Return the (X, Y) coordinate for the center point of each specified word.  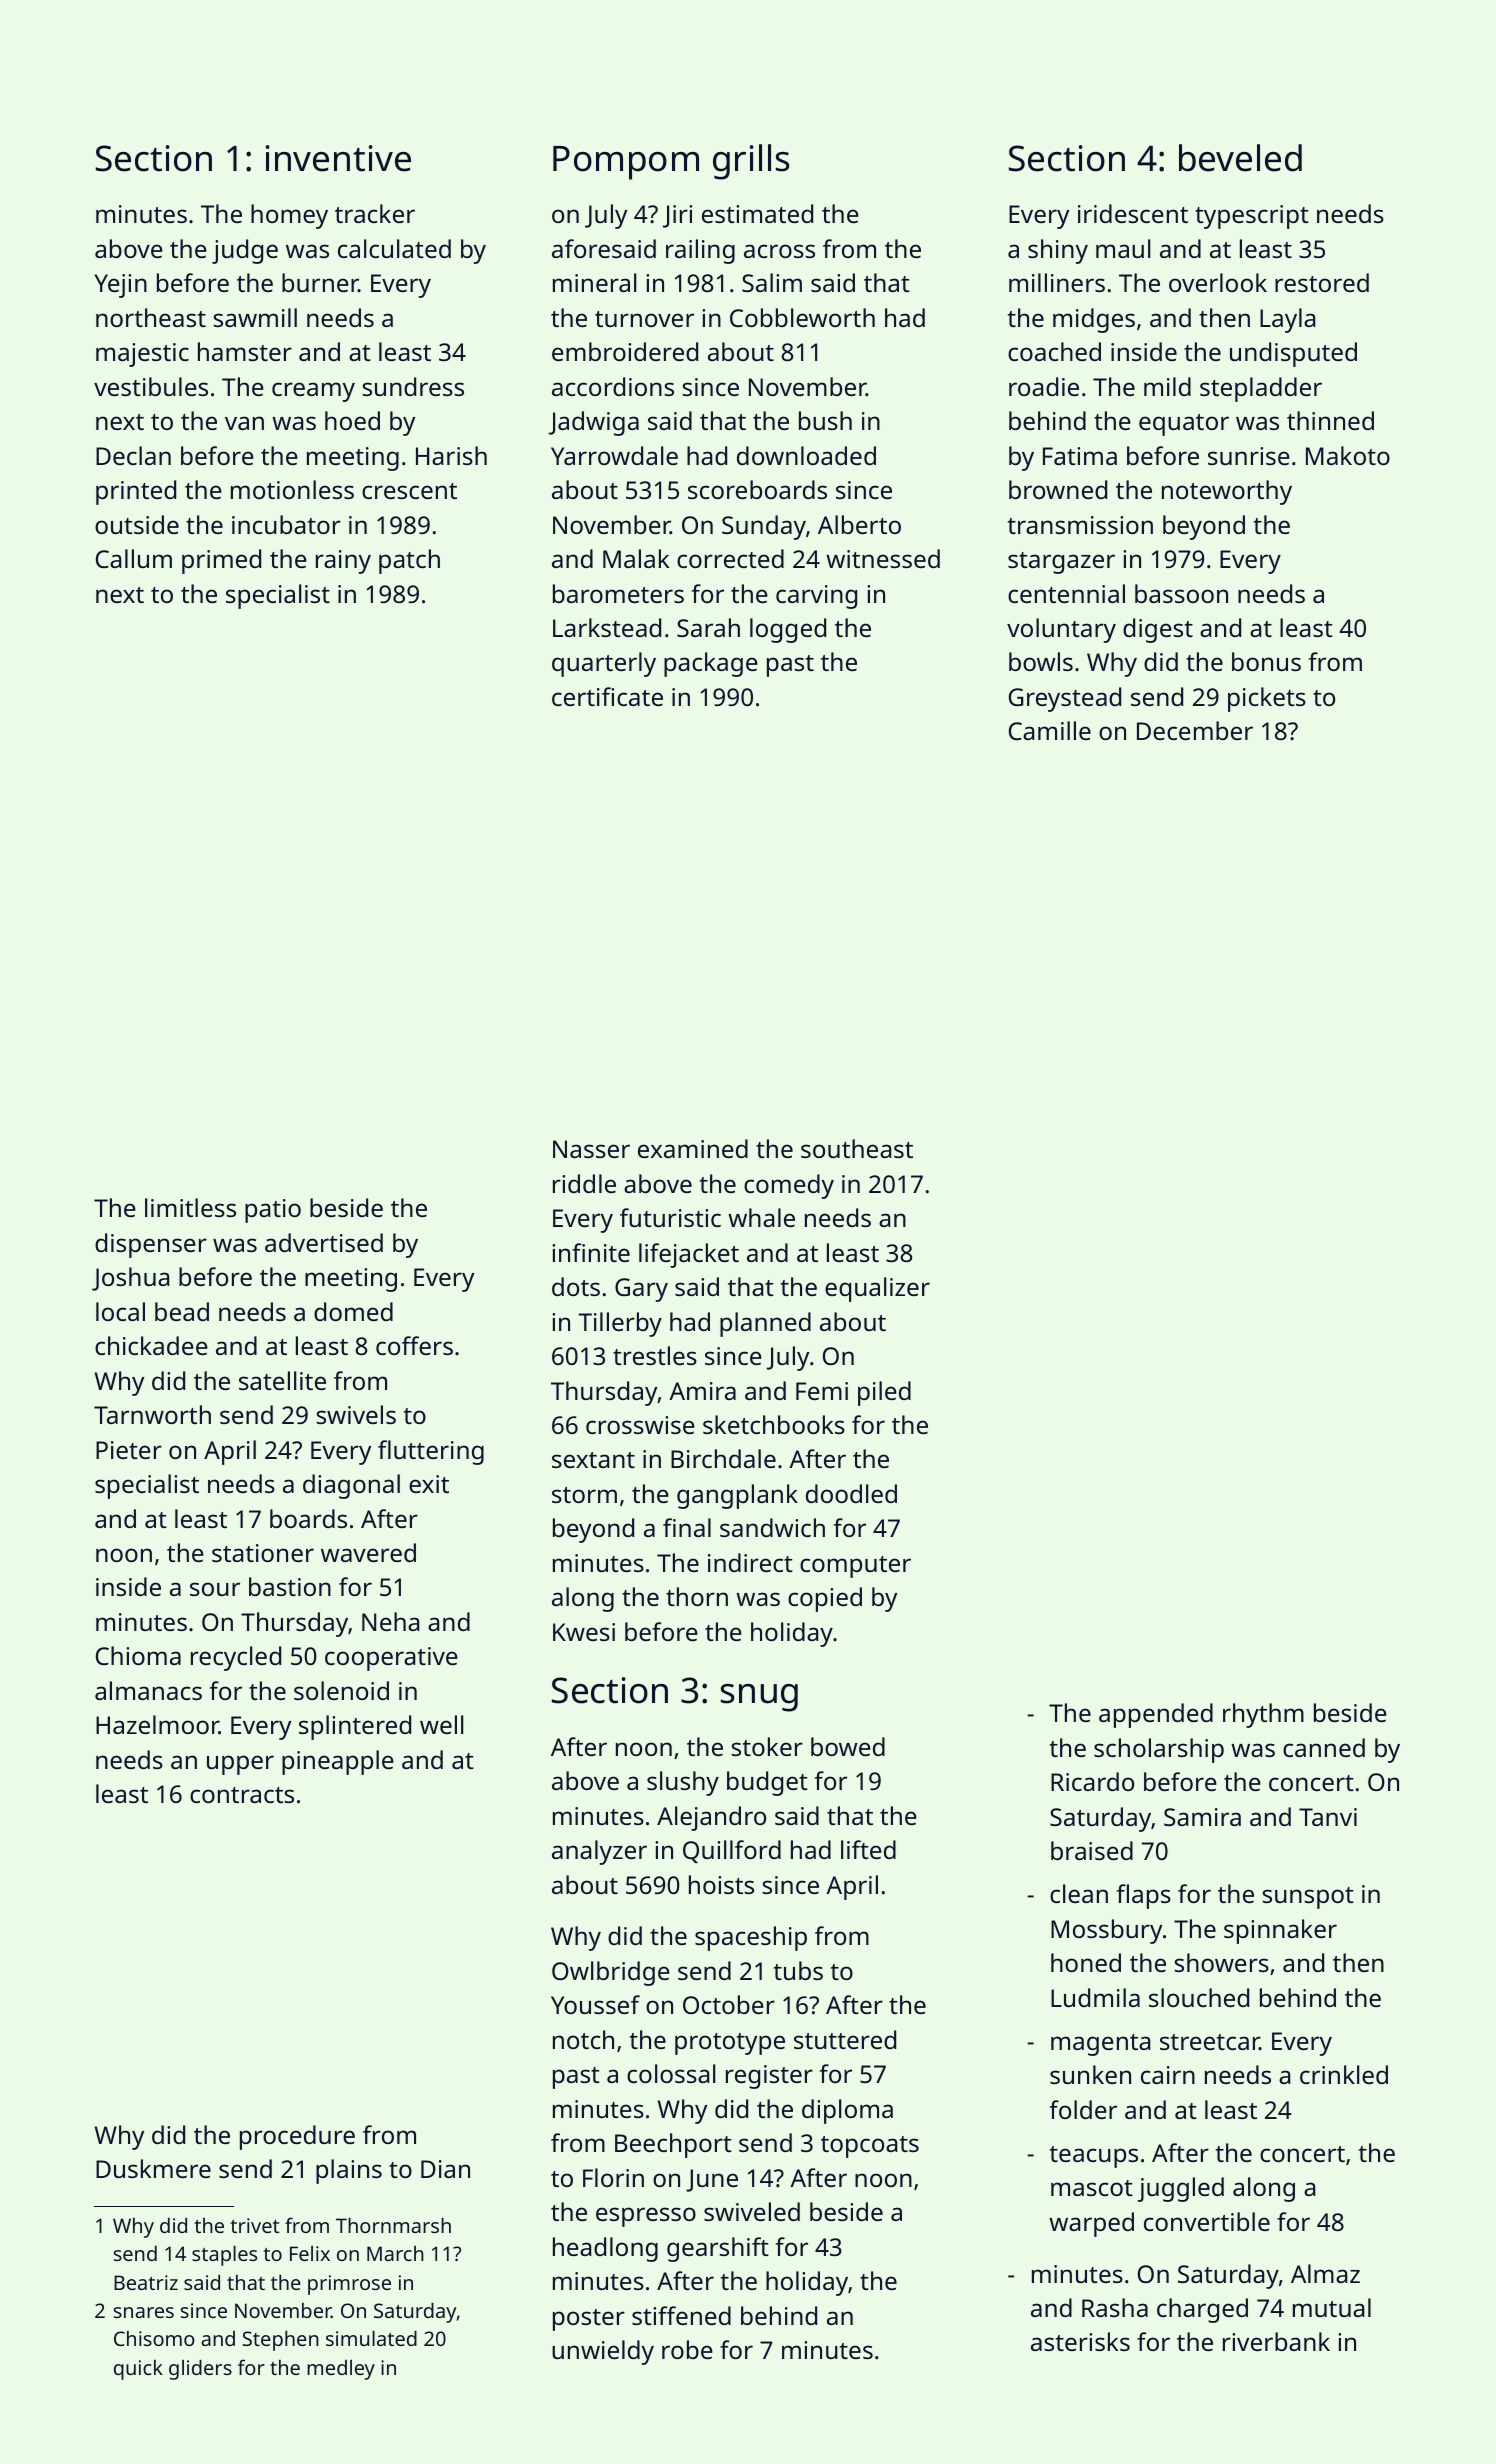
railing (700, 251)
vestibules (151, 386)
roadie (1044, 386)
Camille (1050, 730)
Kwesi (584, 1632)
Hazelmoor (157, 1724)
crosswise (640, 1425)
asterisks (1080, 2341)
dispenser (151, 1245)
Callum (134, 558)
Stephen (281, 2341)
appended (1156, 1715)
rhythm (1263, 1715)
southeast (857, 1148)
